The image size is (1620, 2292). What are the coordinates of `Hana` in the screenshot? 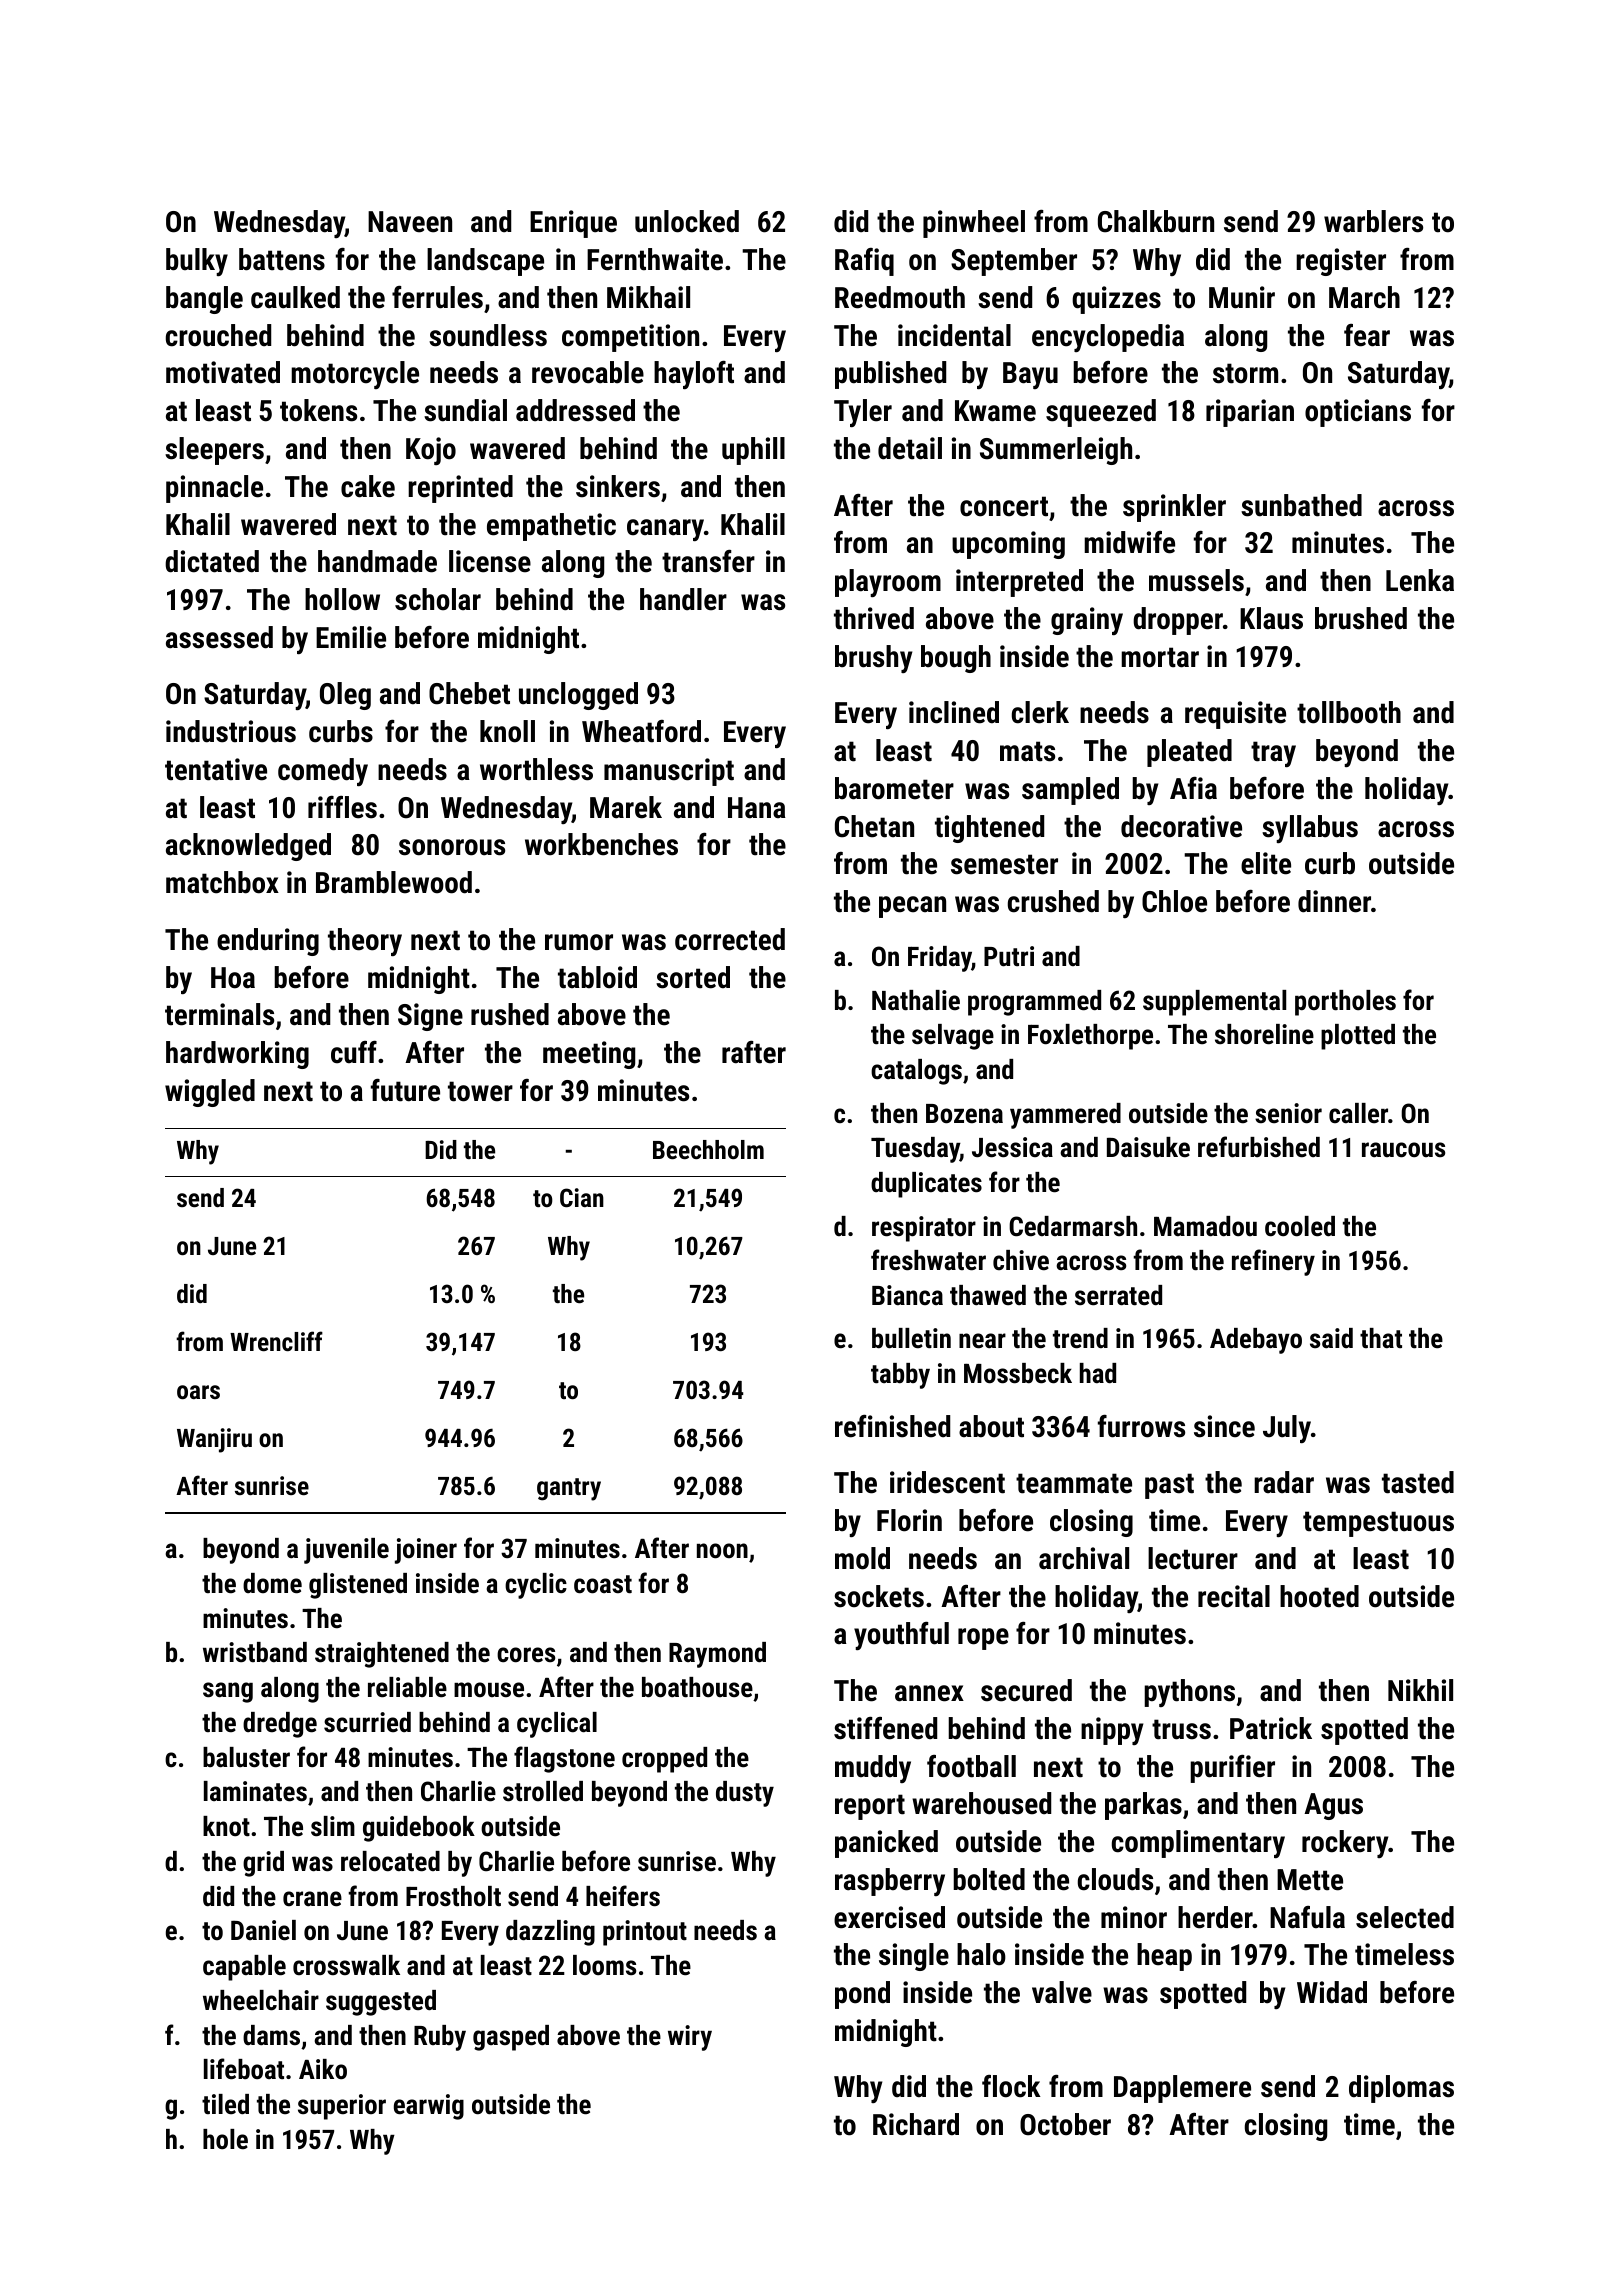 It's located at (757, 808).
